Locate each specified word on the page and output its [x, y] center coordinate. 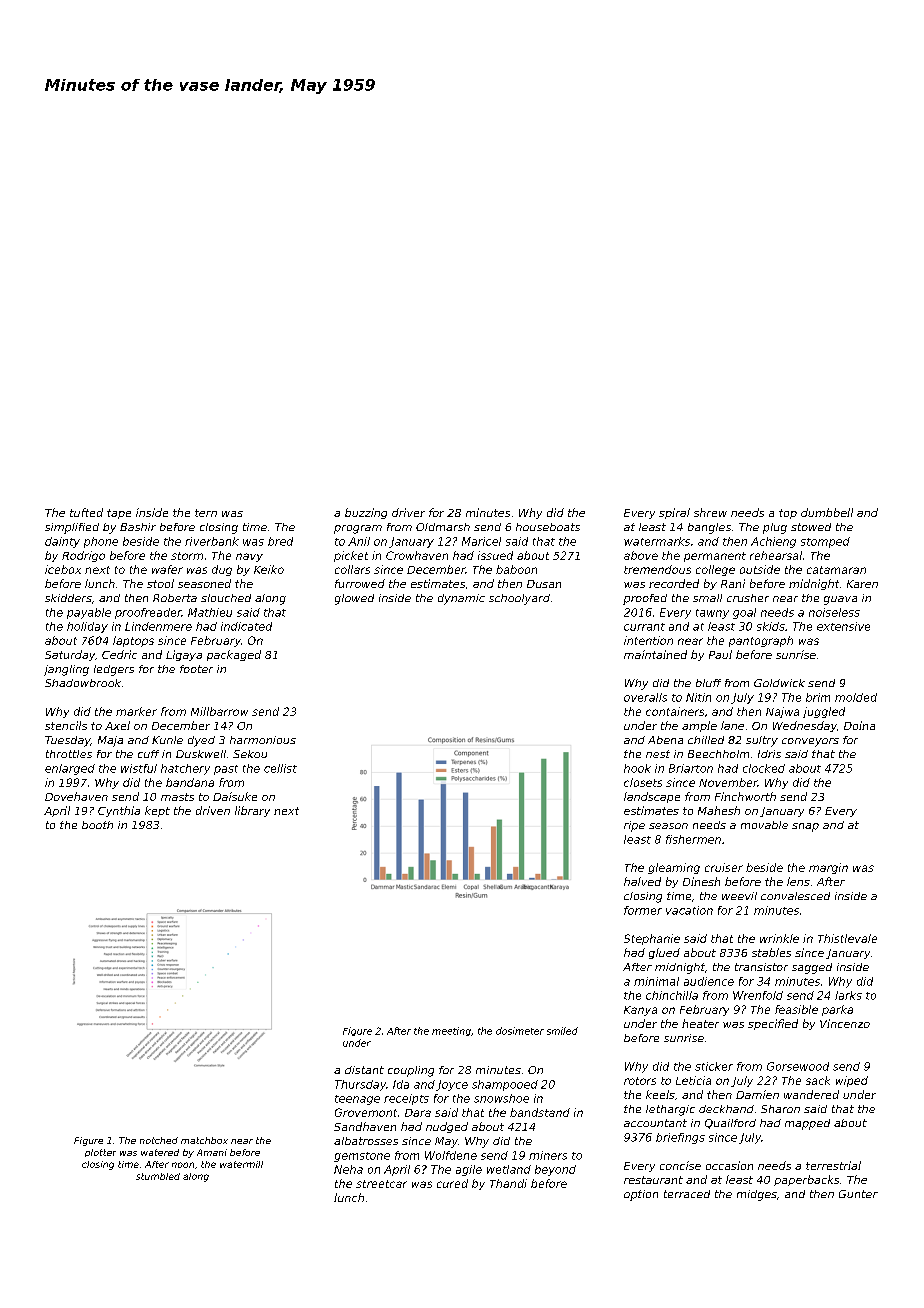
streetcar [381, 1184]
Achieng [773, 542]
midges [757, 1195]
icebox [63, 569]
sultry [762, 741]
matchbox [204, 1140]
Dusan [544, 584]
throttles [69, 754]
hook [637, 768]
